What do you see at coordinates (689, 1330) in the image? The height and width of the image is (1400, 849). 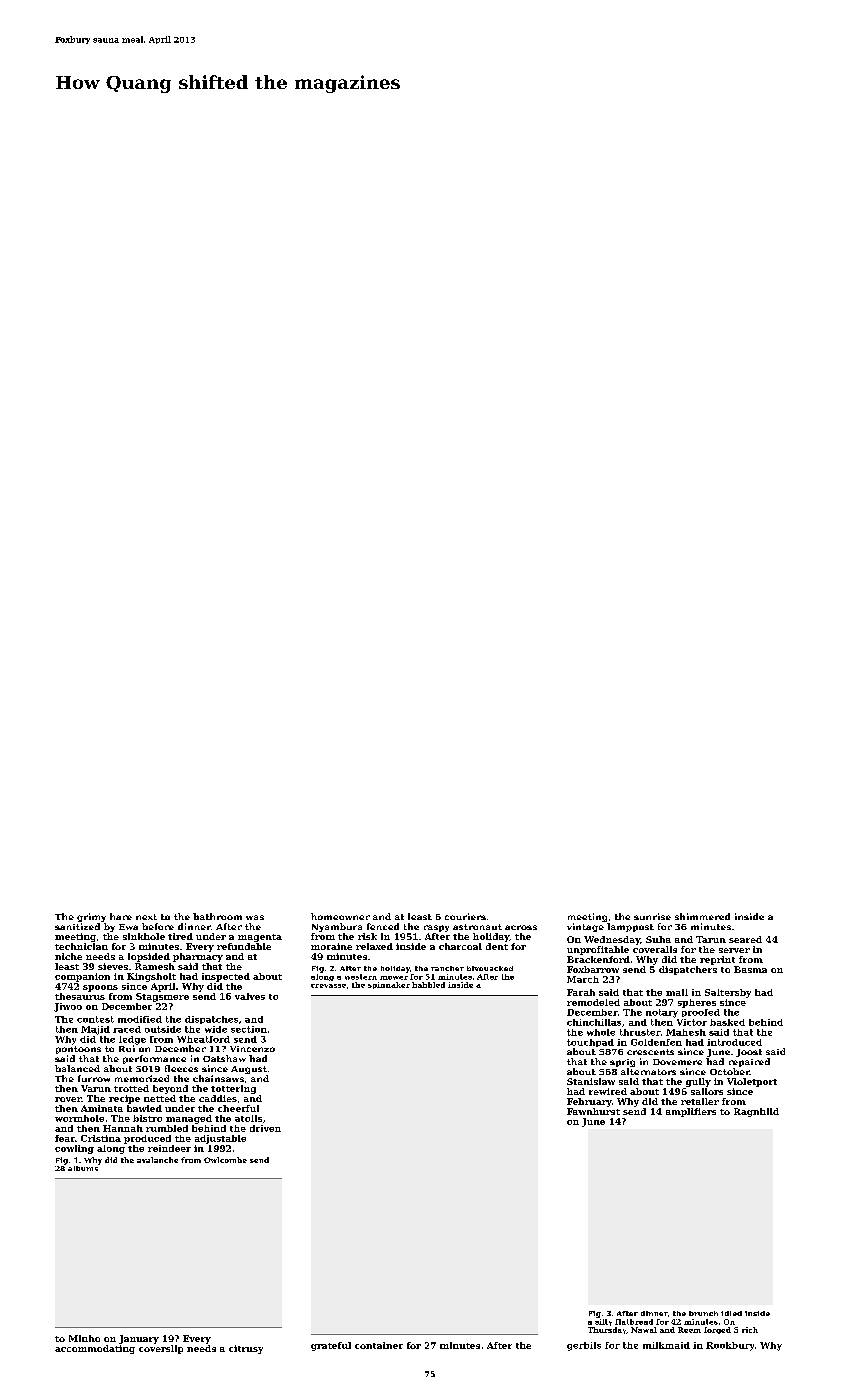 I see `Reem` at bounding box center [689, 1330].
